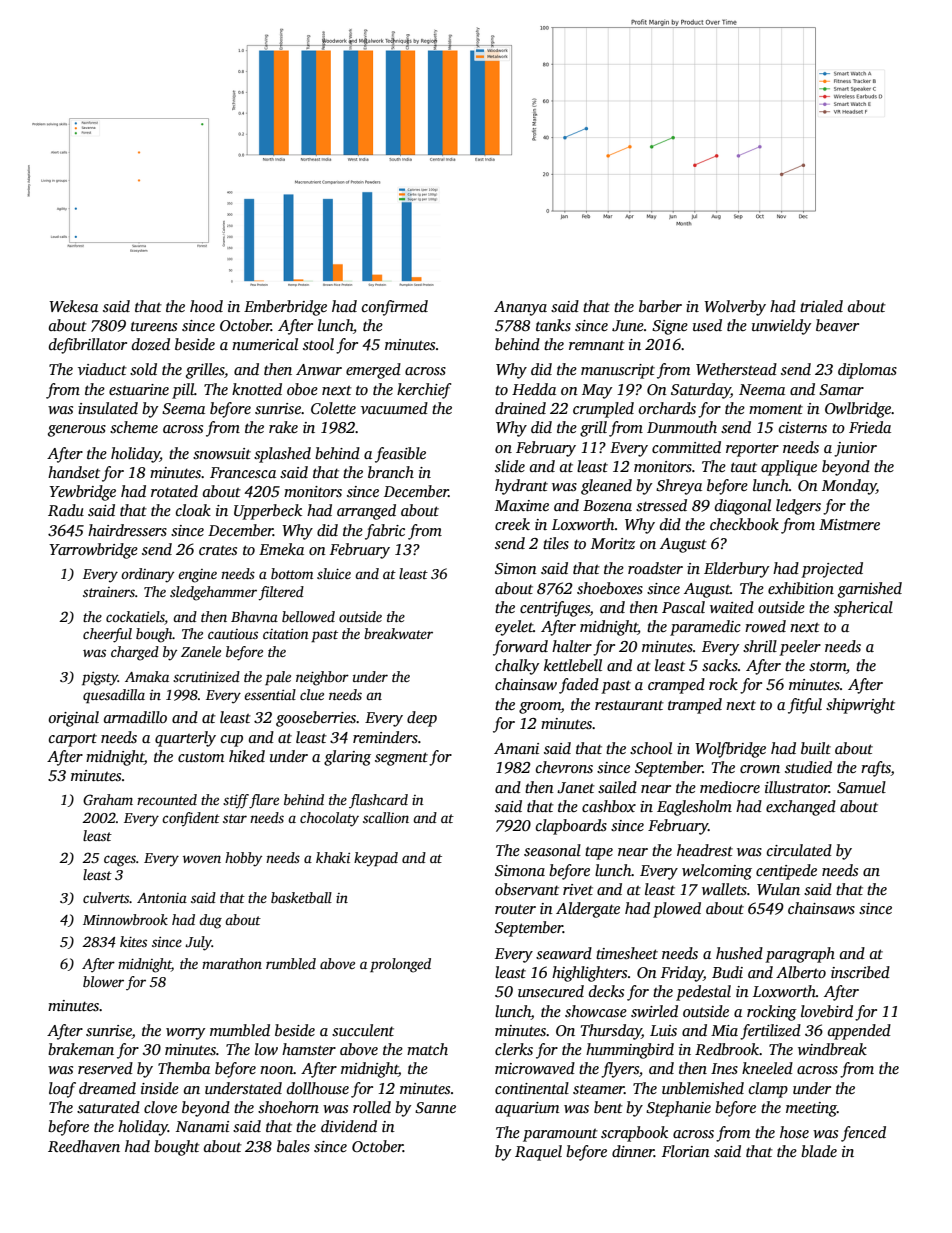  What do you see at coordinates (517, 667) in the document?
I see `chalky` at bounding box center [517, 667].
